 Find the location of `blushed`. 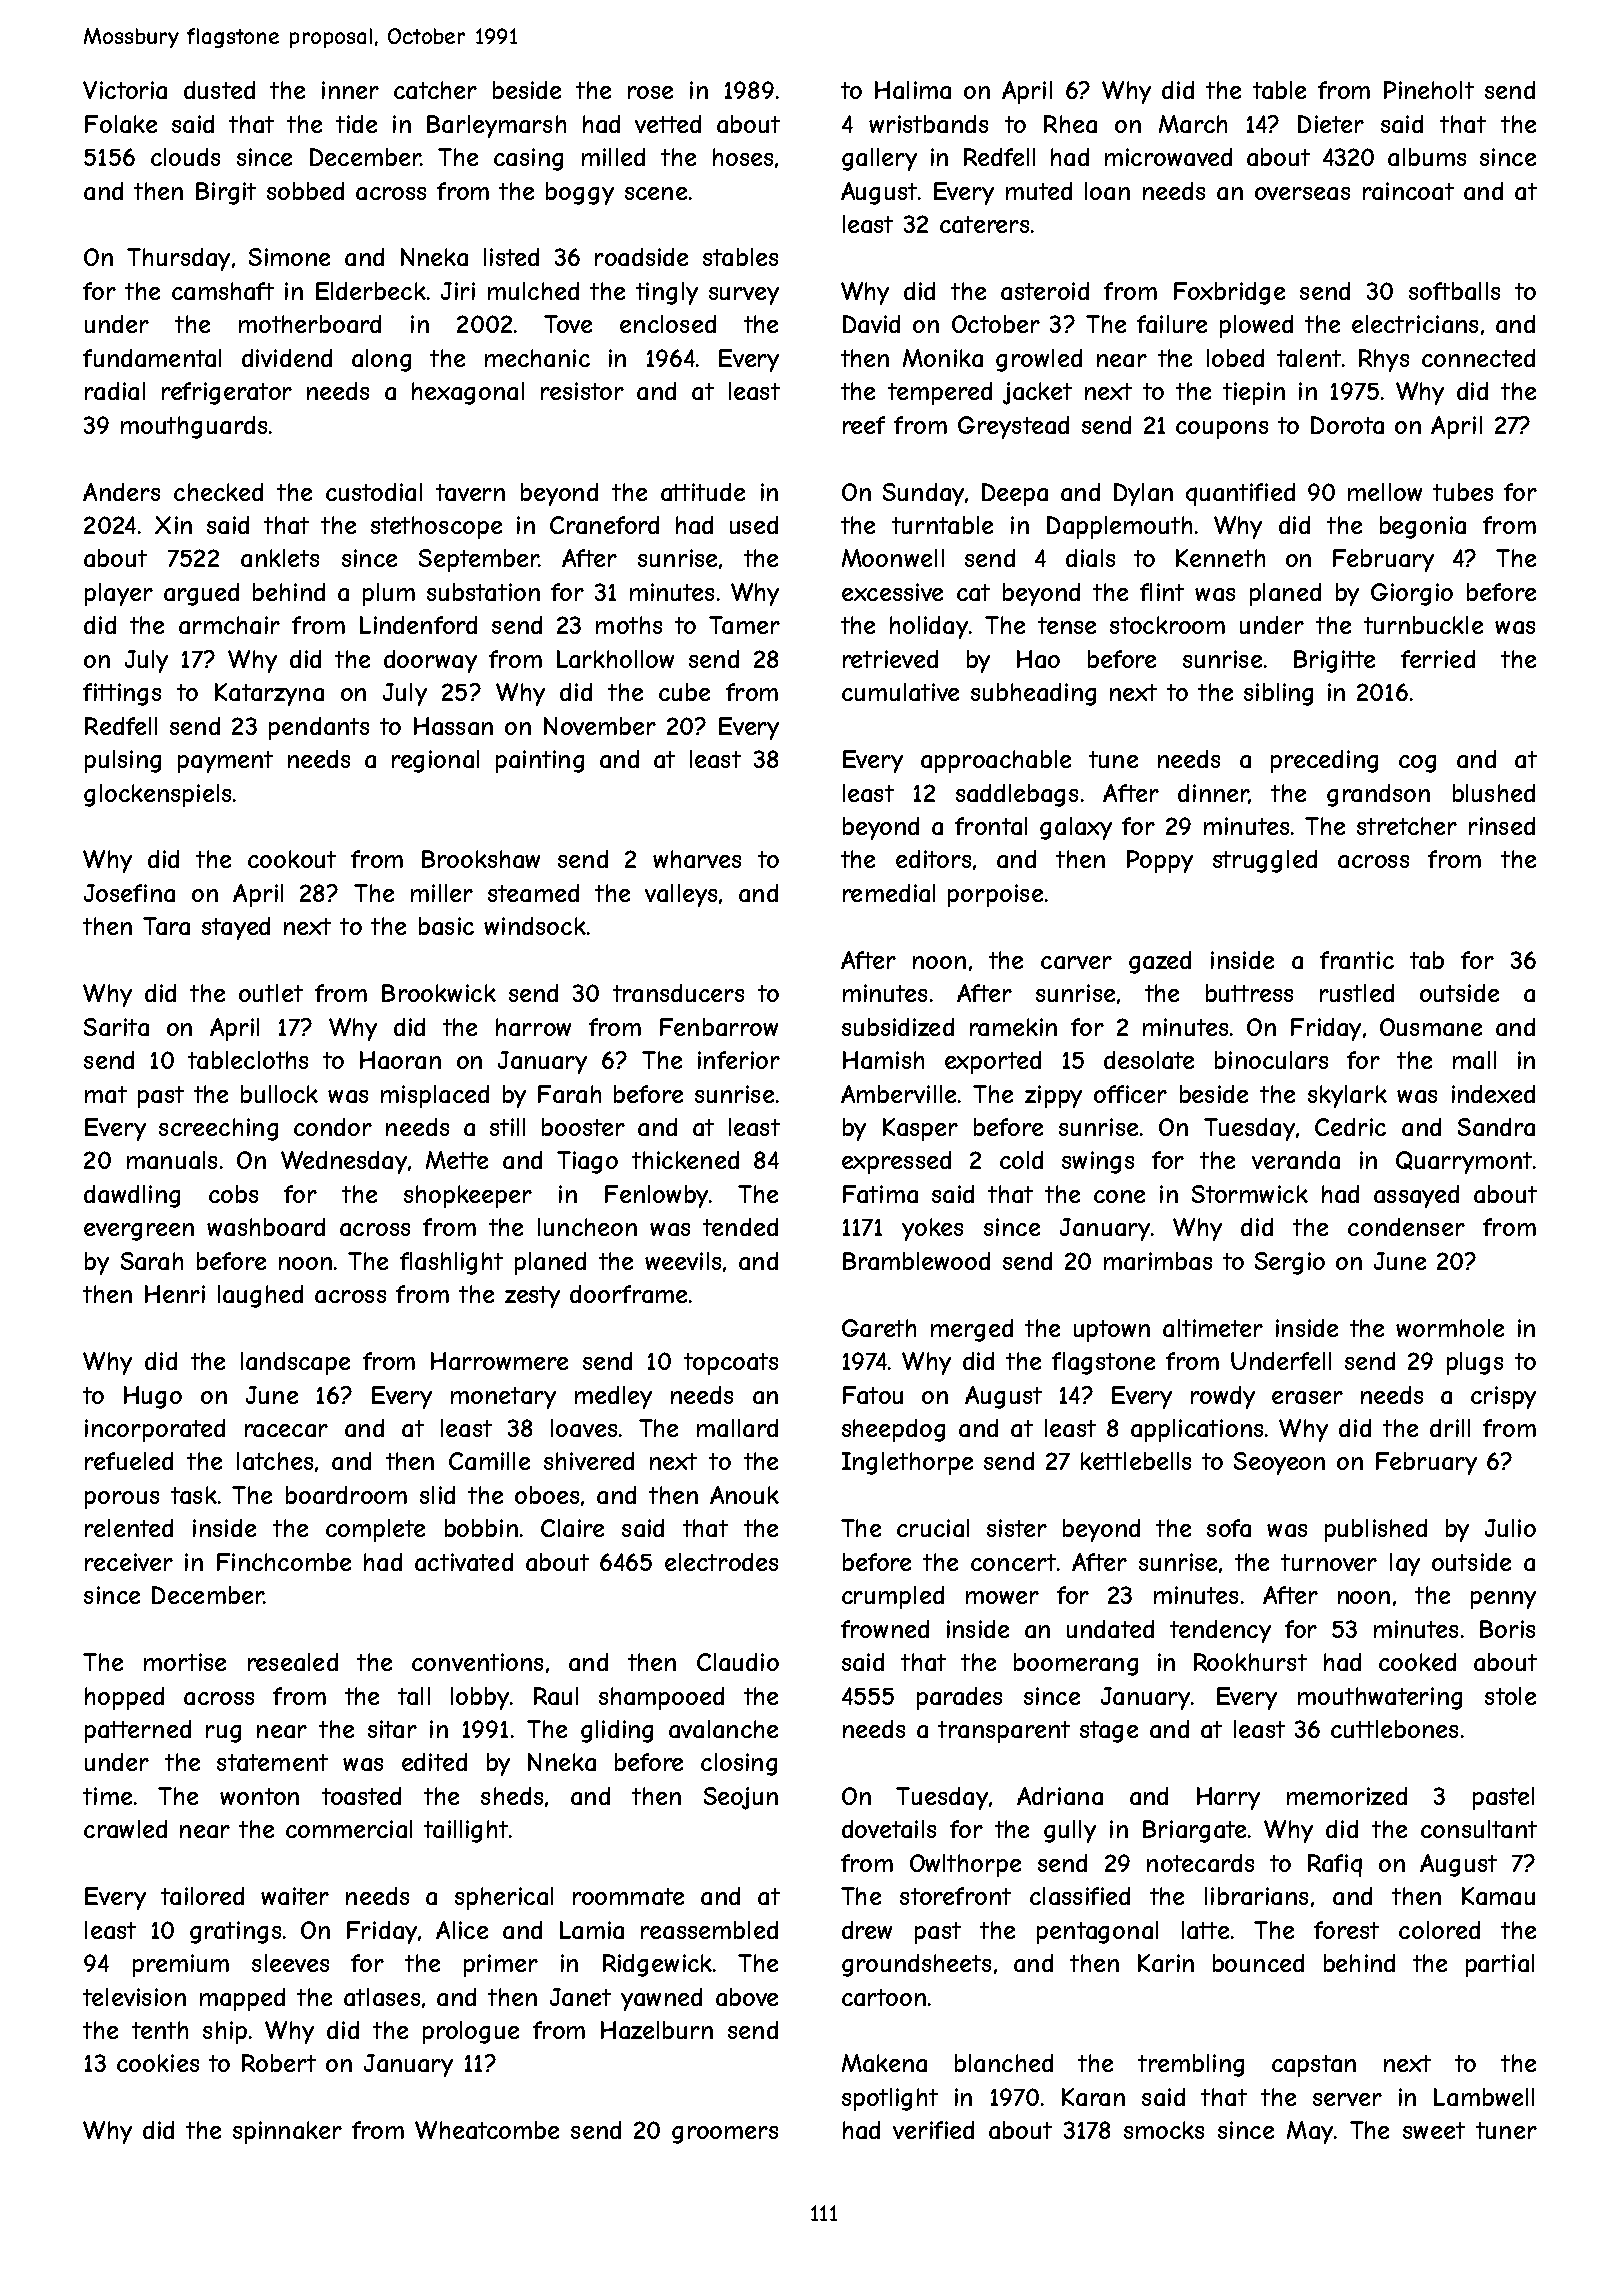

blushed is located at coordinates (1494, 793).
